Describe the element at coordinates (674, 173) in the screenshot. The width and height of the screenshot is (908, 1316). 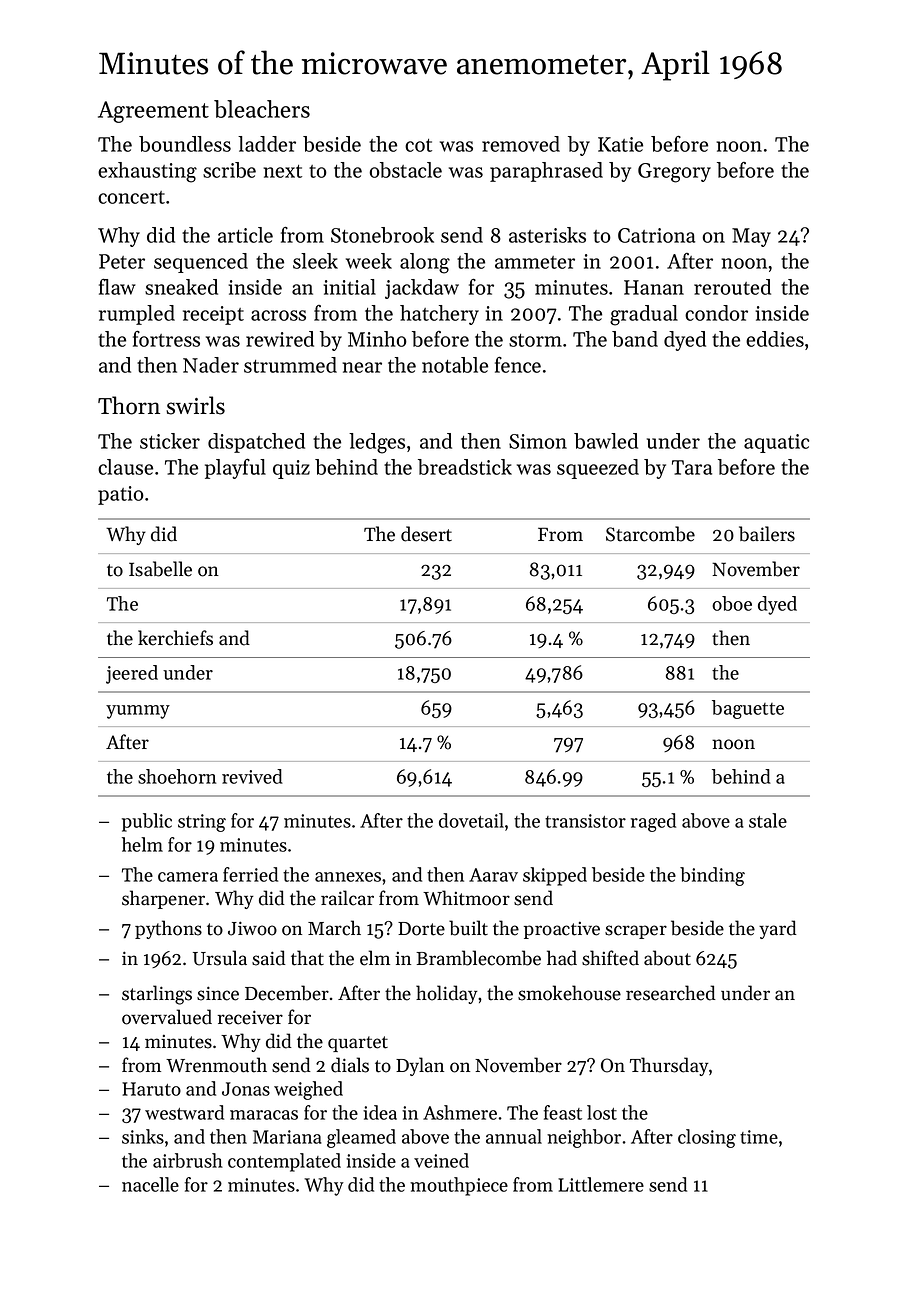
I see `Gregory` at that location.
